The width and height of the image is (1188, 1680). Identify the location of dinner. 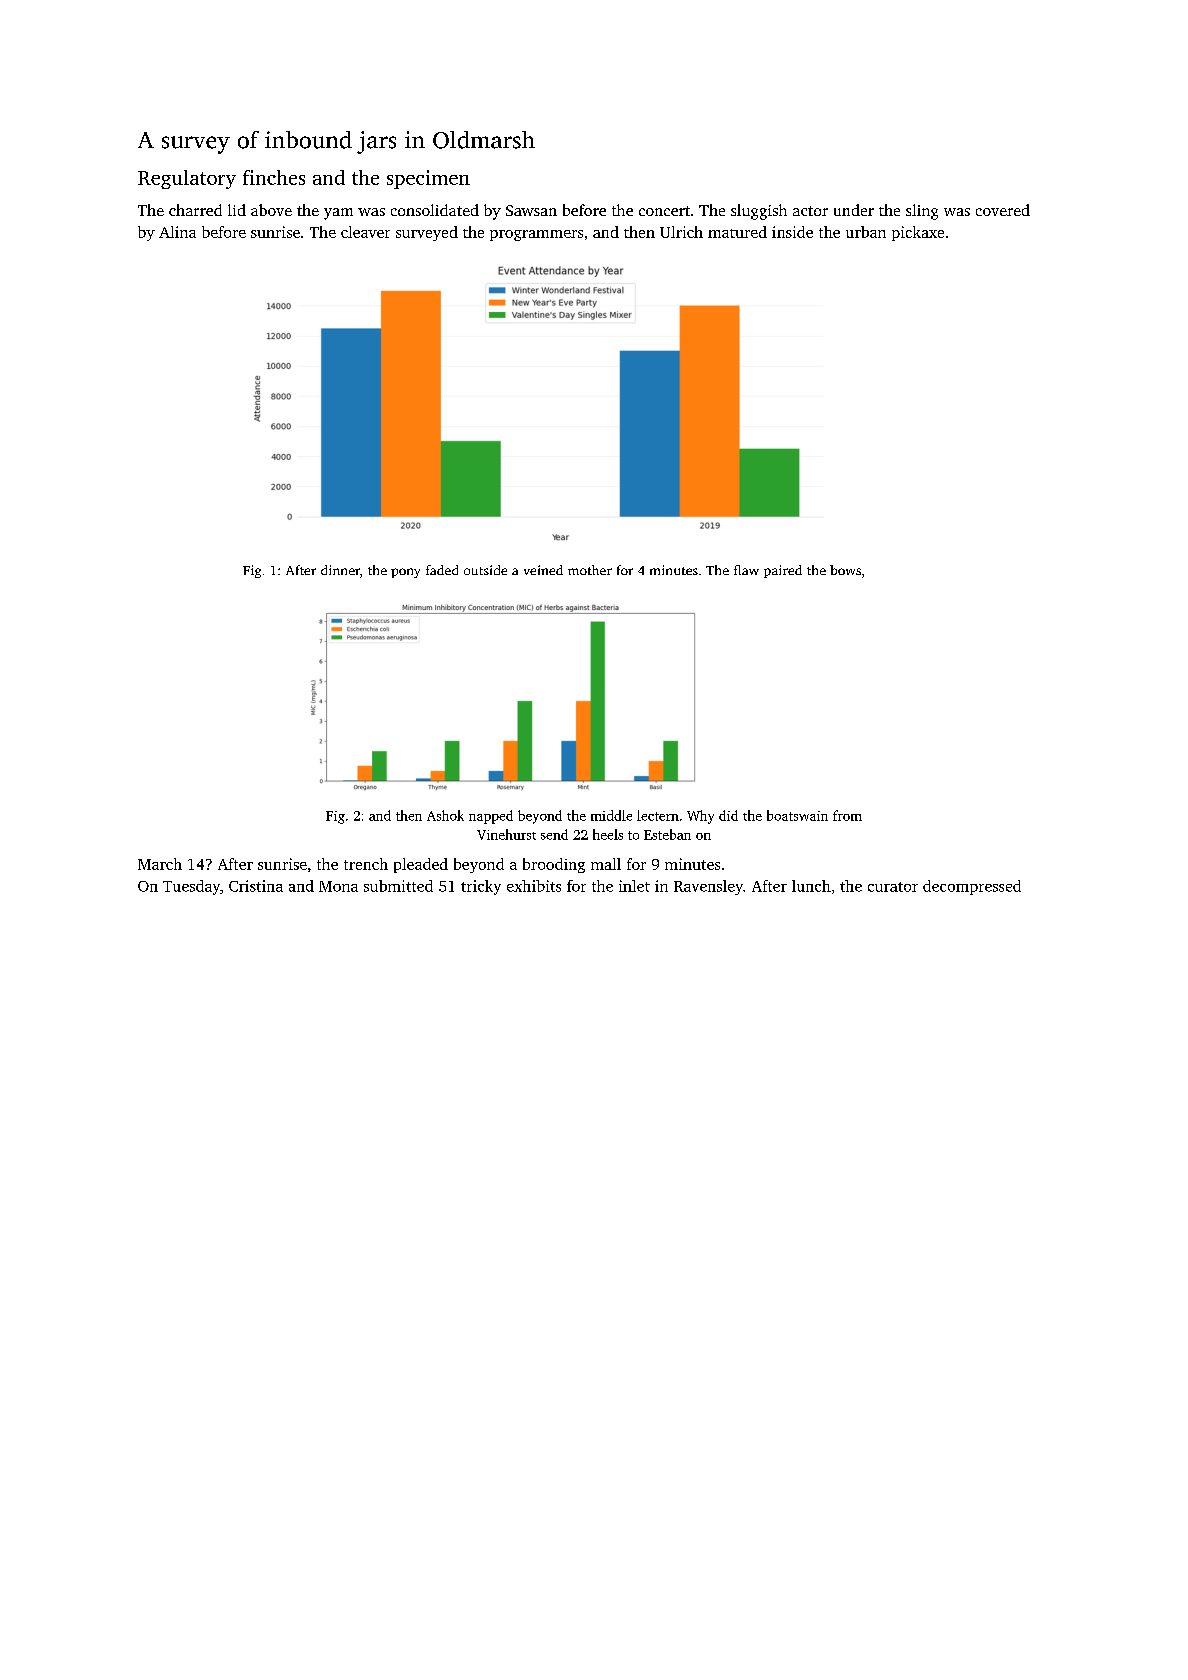
(340, 570).
